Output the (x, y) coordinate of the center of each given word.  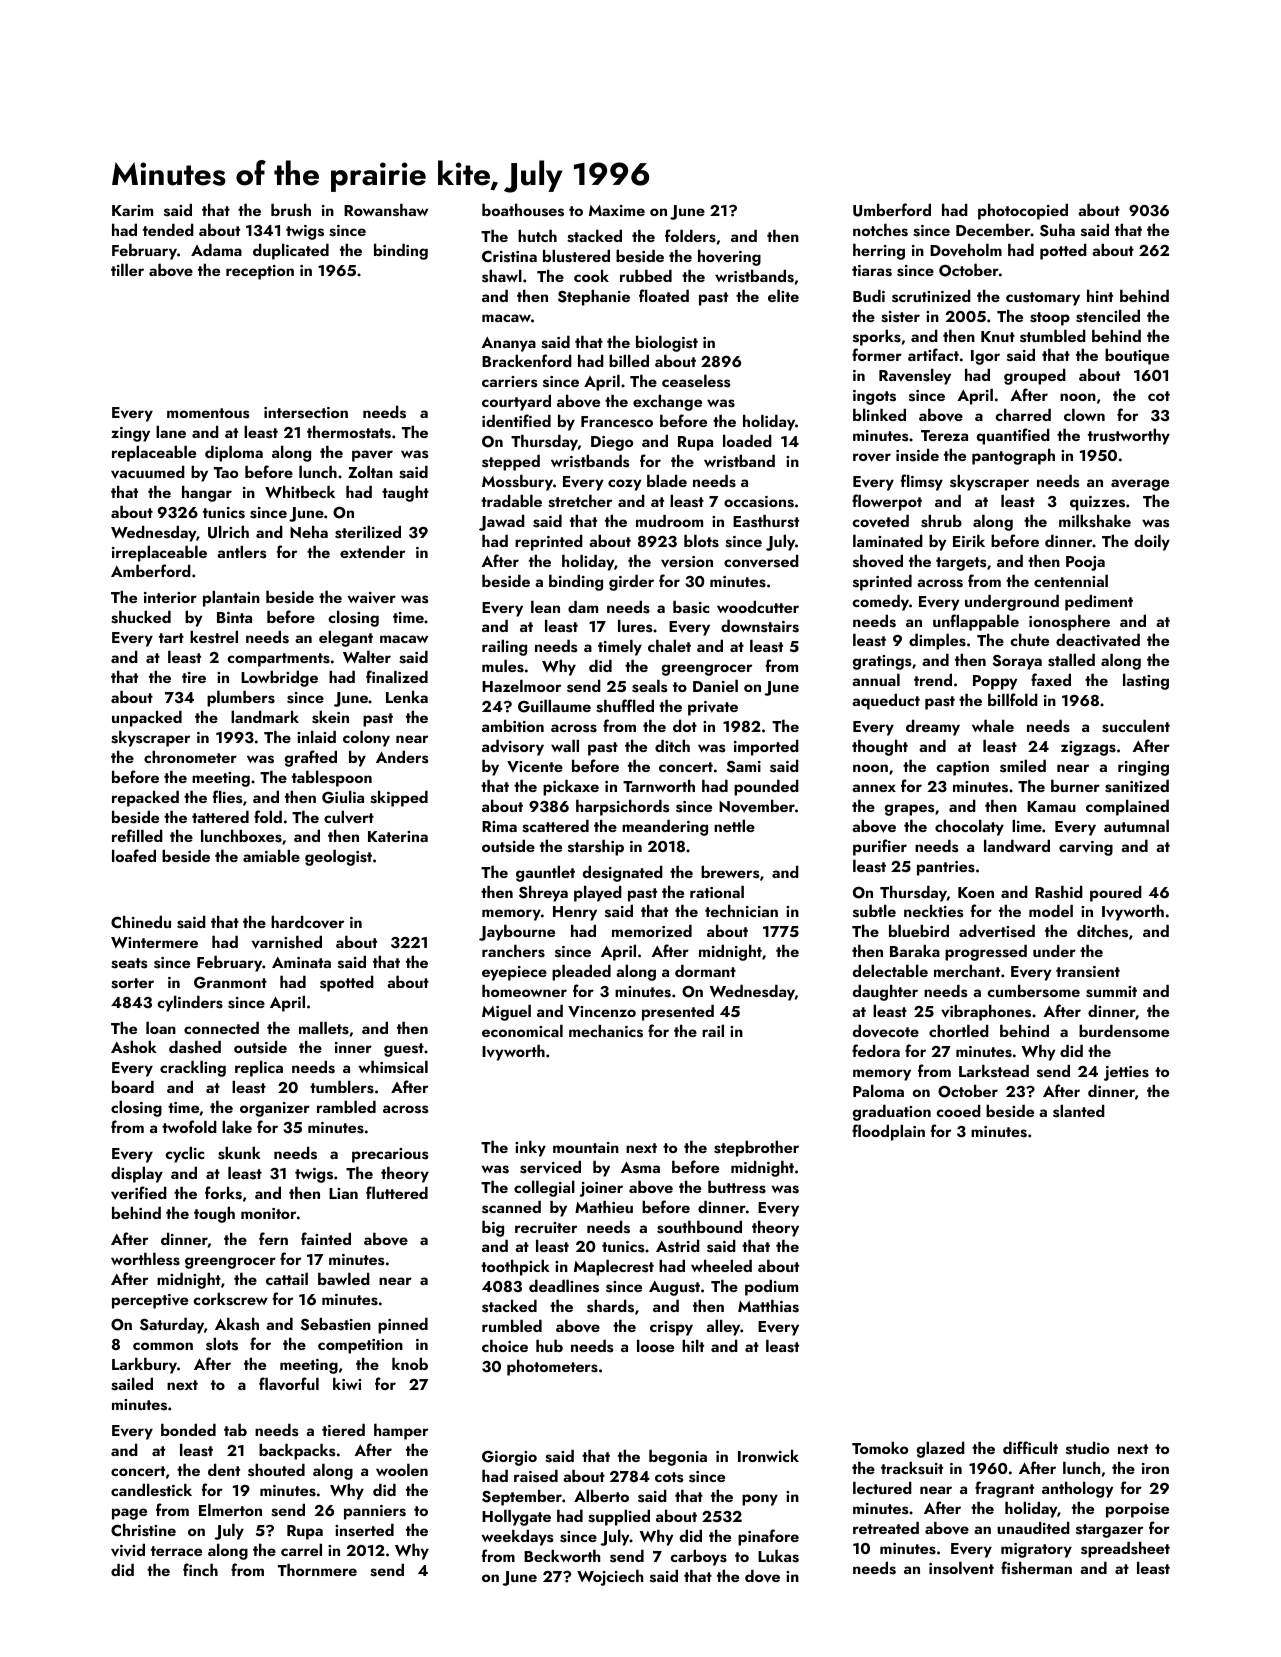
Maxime (617, 210)
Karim (132, 210)
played (598, 893)
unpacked (147, 718)
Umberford (892, 210)
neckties (933, 911)
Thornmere (317, 1569)
